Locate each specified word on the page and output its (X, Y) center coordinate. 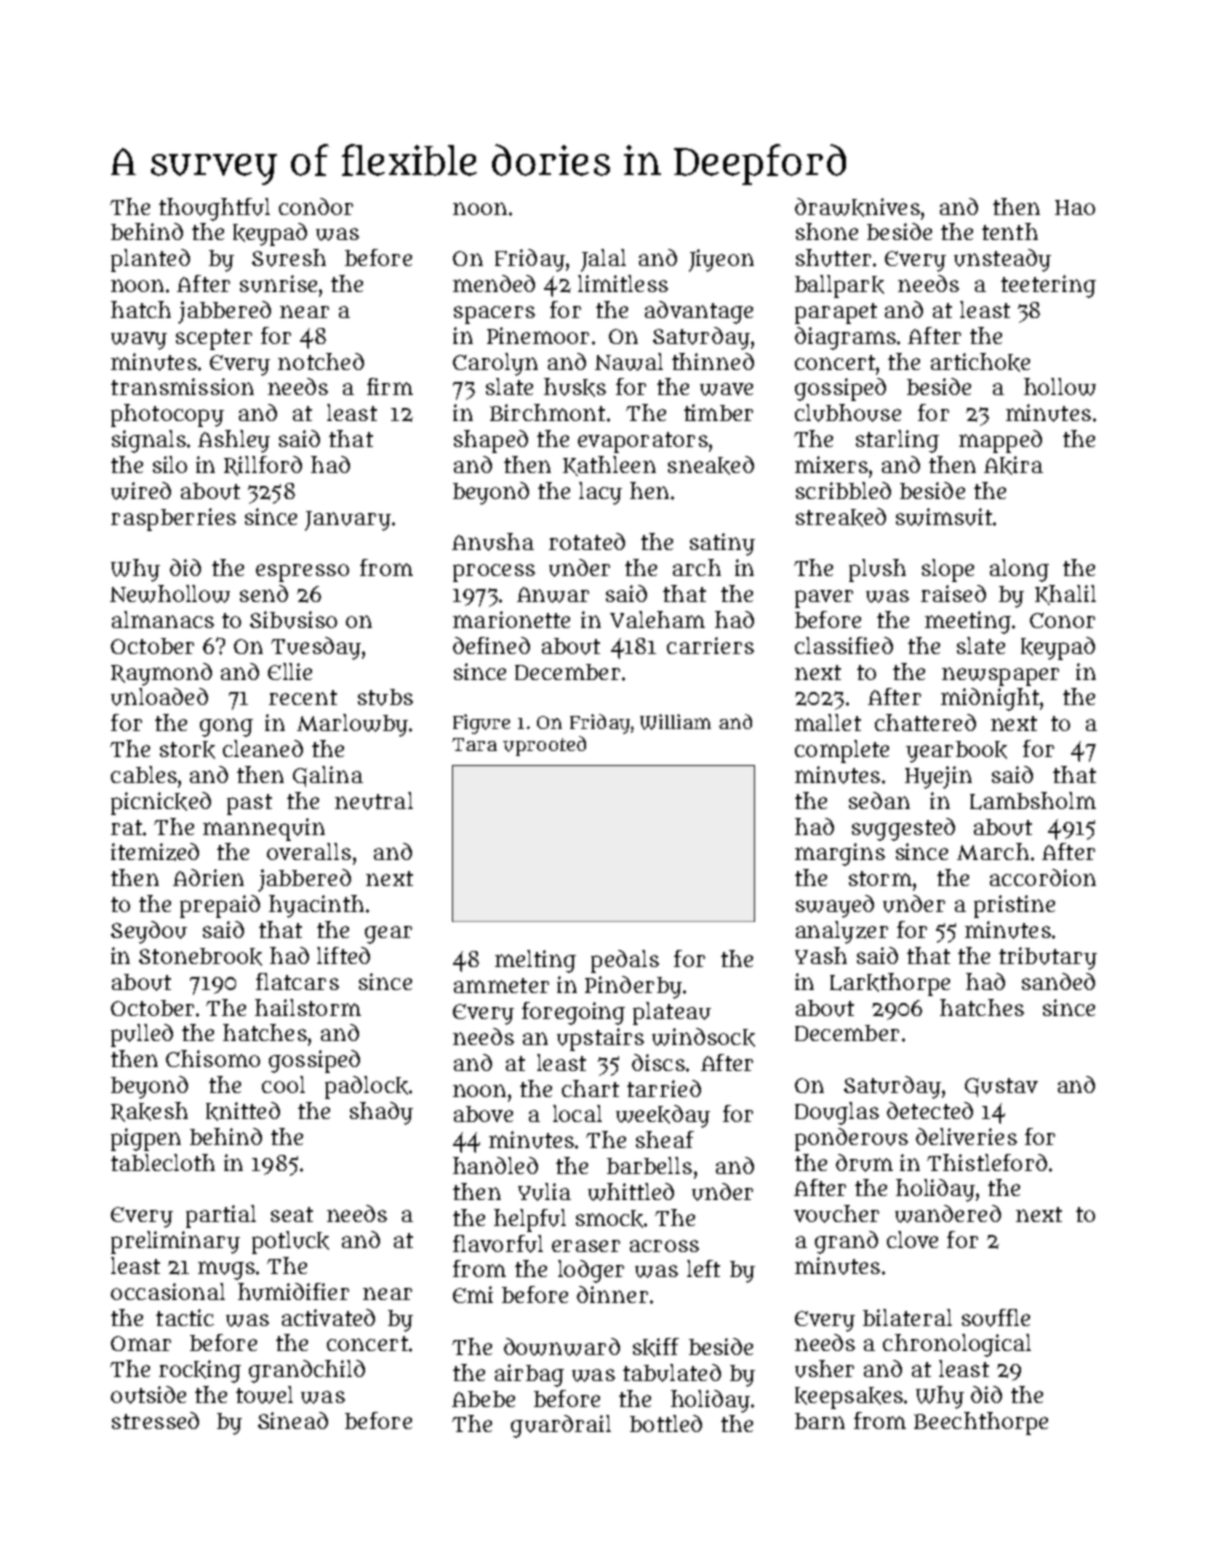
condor (316, 206)
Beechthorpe (981, 1423)
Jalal (603, 260)
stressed (155, 1420)
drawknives (857, 207)
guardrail (561, 1426)
